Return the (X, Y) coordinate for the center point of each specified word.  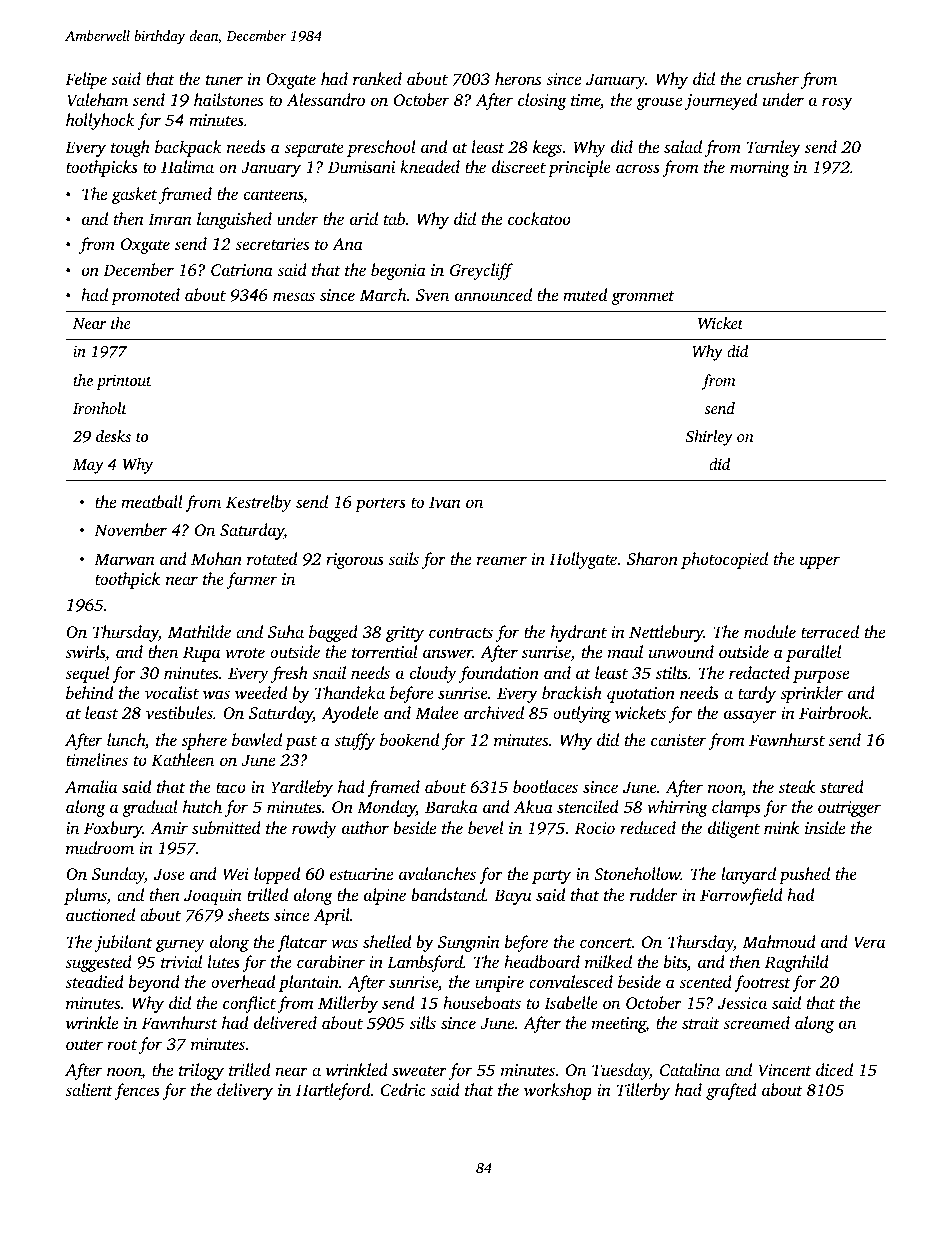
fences (137, 1091)
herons (518, 78)
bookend (409, 739)
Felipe (86, 80)
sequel (87, 674)
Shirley (709, 438)
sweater (419, 1071)
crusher (773, 78)
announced (493, 294)
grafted (731, 1091)
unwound (681, 651)
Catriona (242, 270)
